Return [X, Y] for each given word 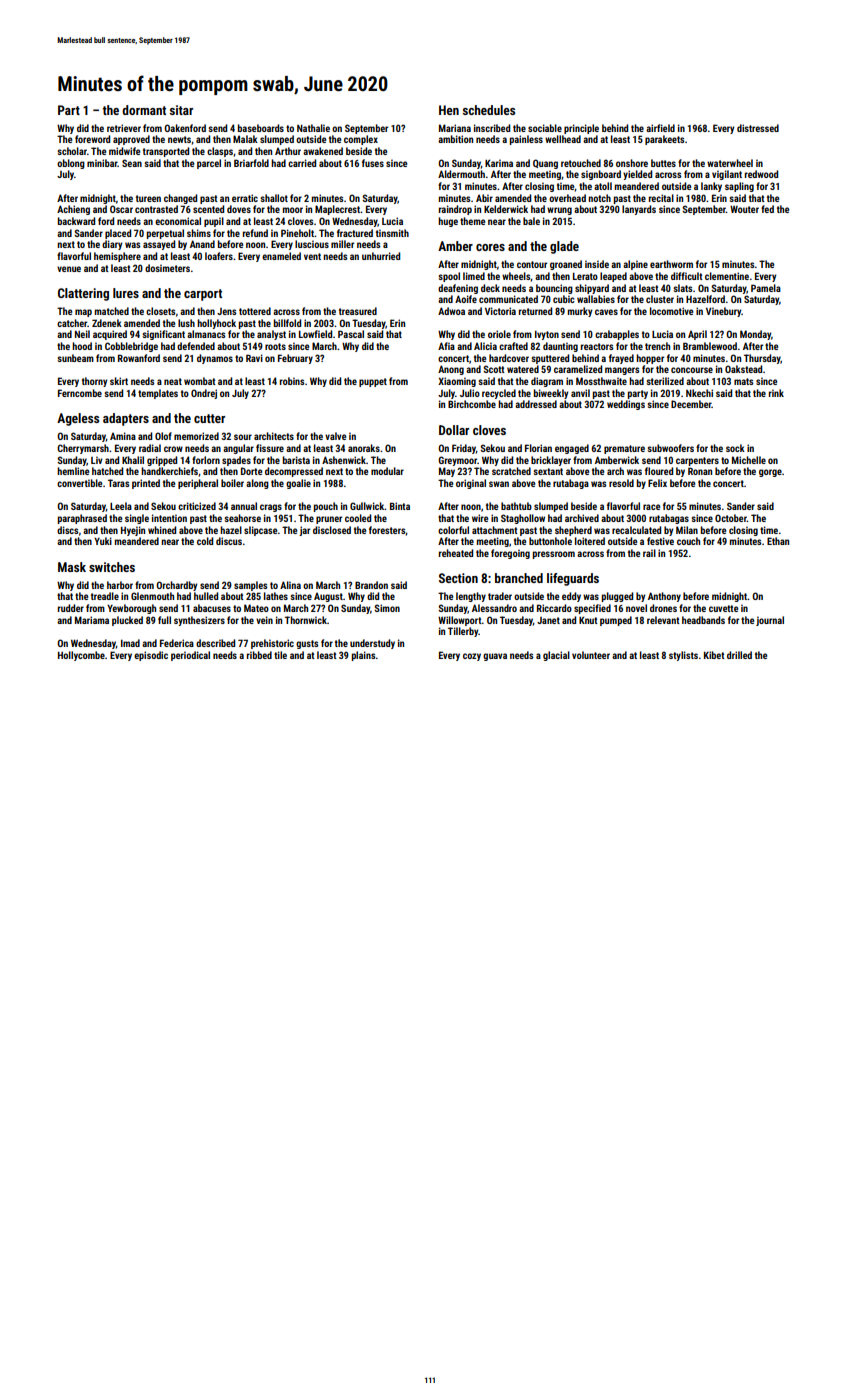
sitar [181, 110]
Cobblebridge [131, 347]
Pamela [766, 288]
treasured [358, 311]
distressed [758, 128]
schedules [489, 110]
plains [364, 656]
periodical [190, 656]
